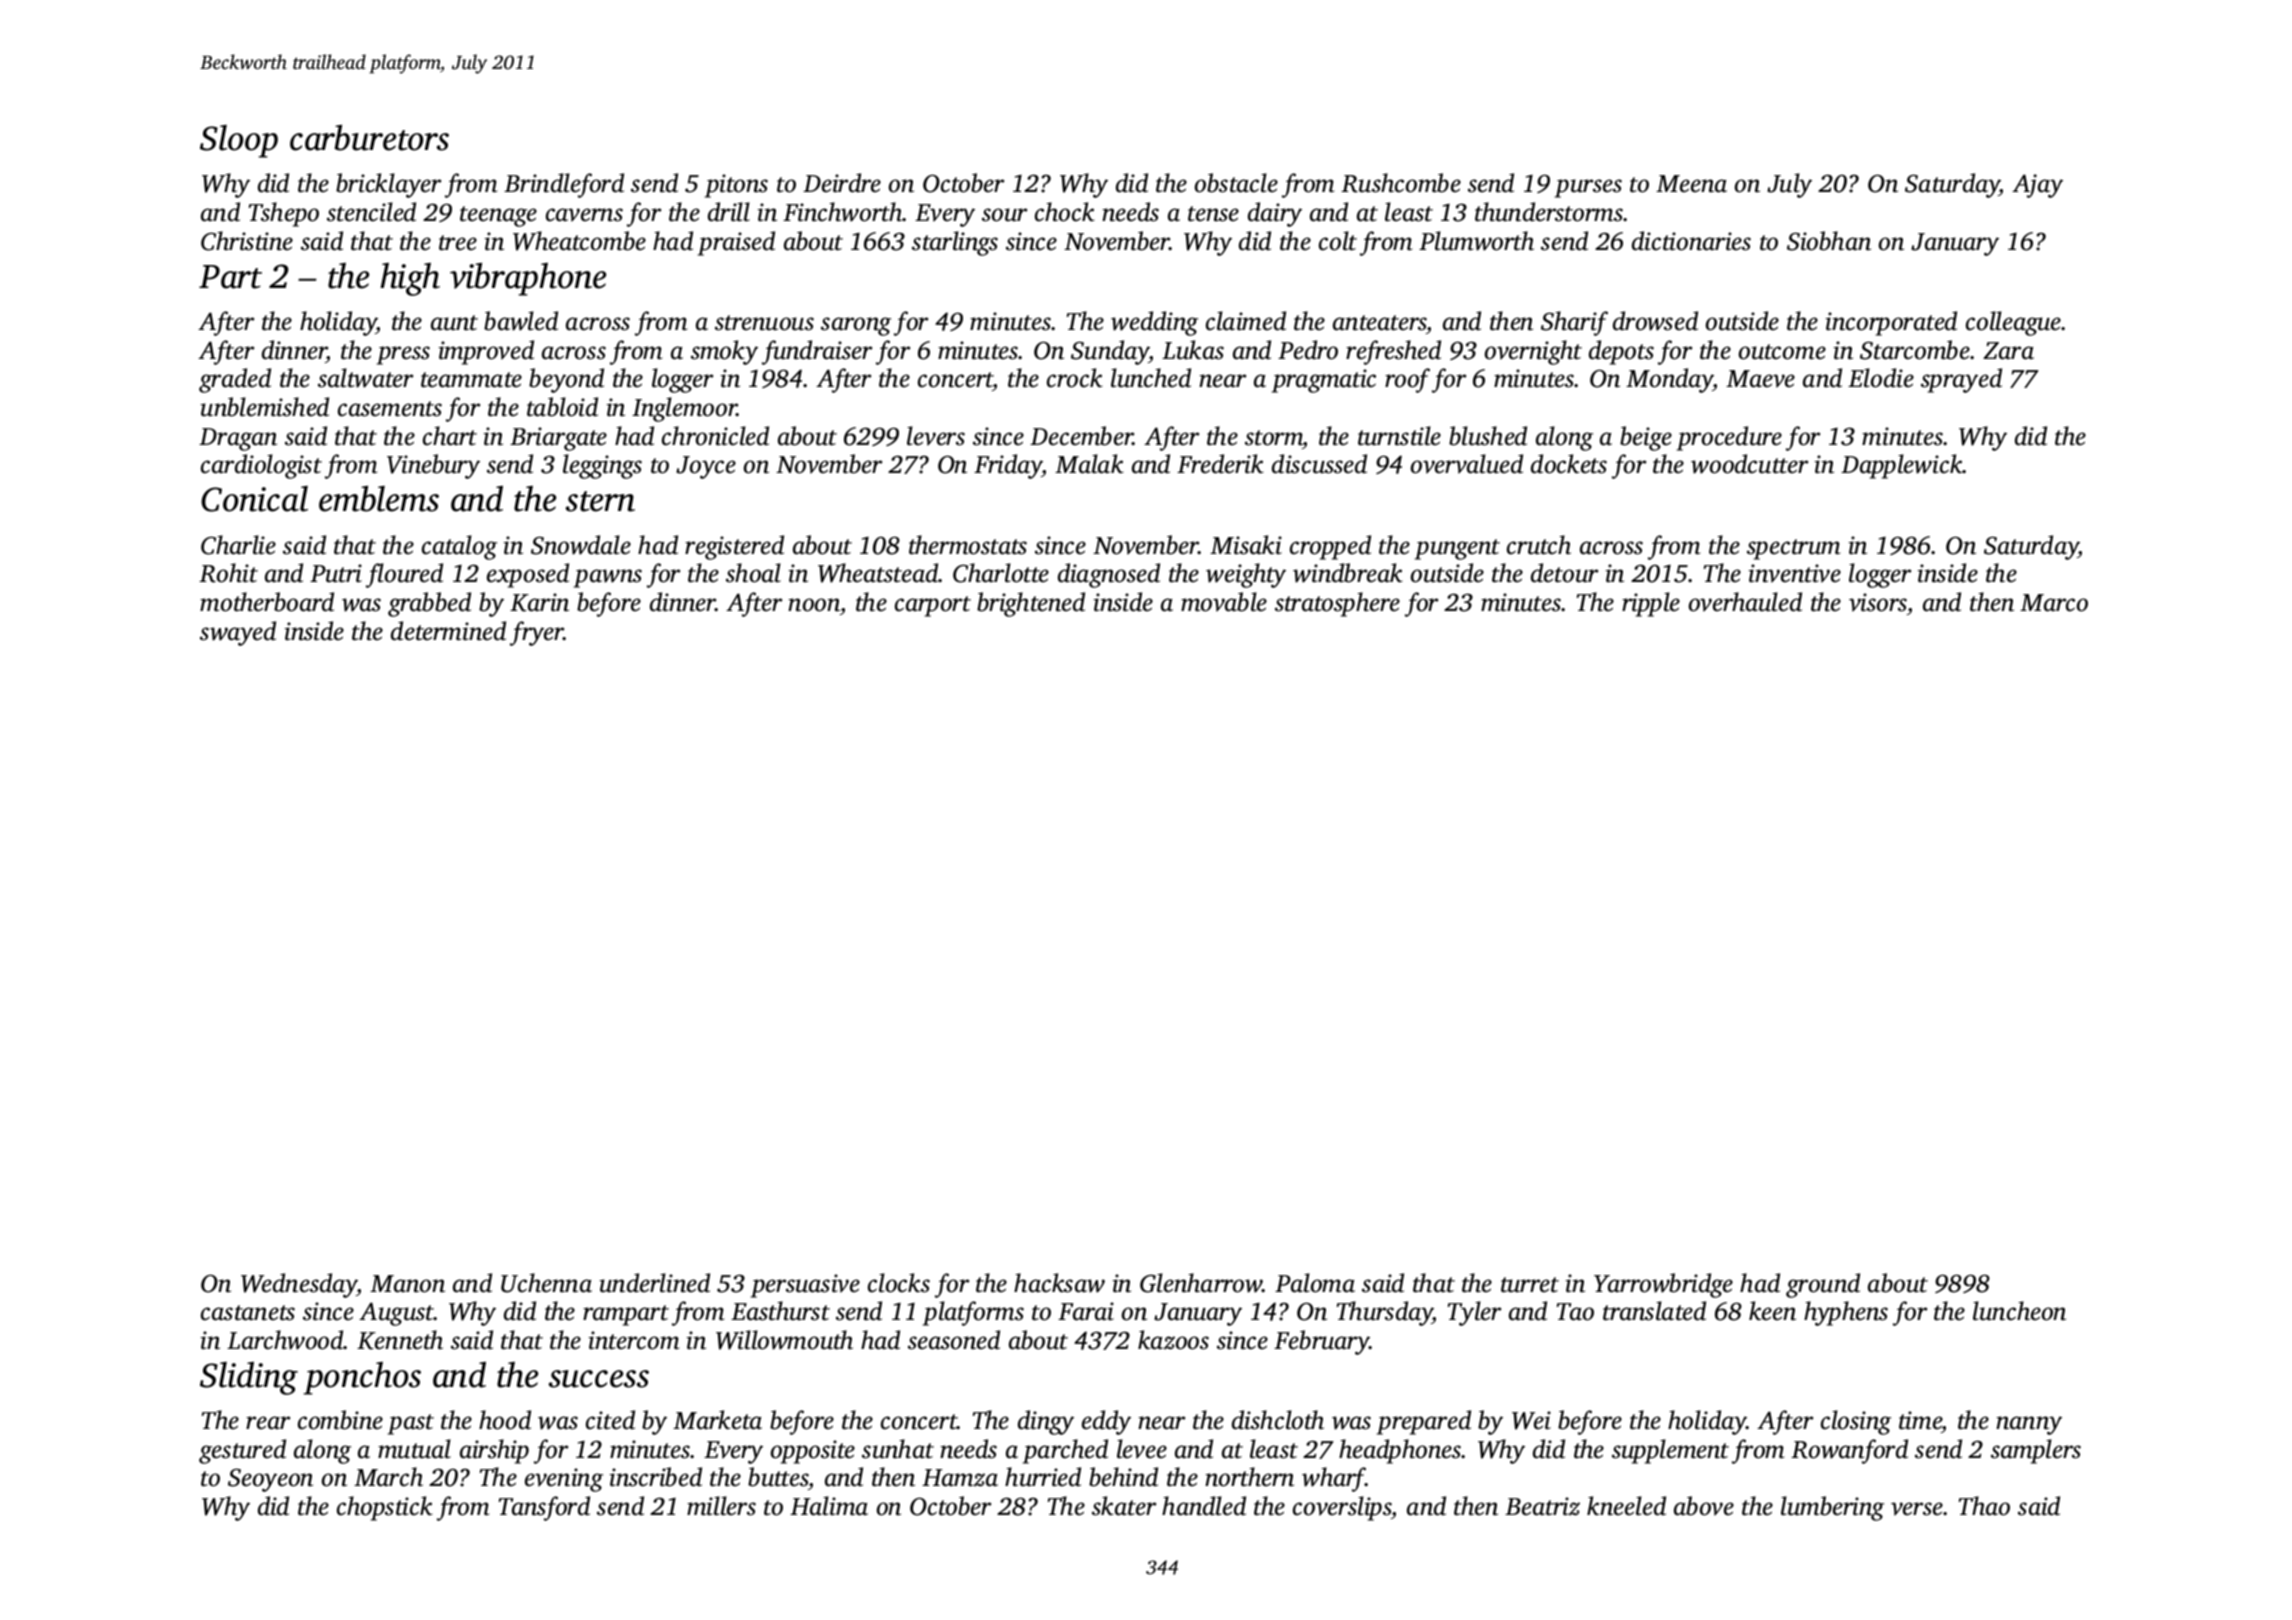 The image size is (2292, 1620). What do you see at coordinates (1236, 183) in the screenshot?
I see `obstacle` at bounding box center [1236, 183].
